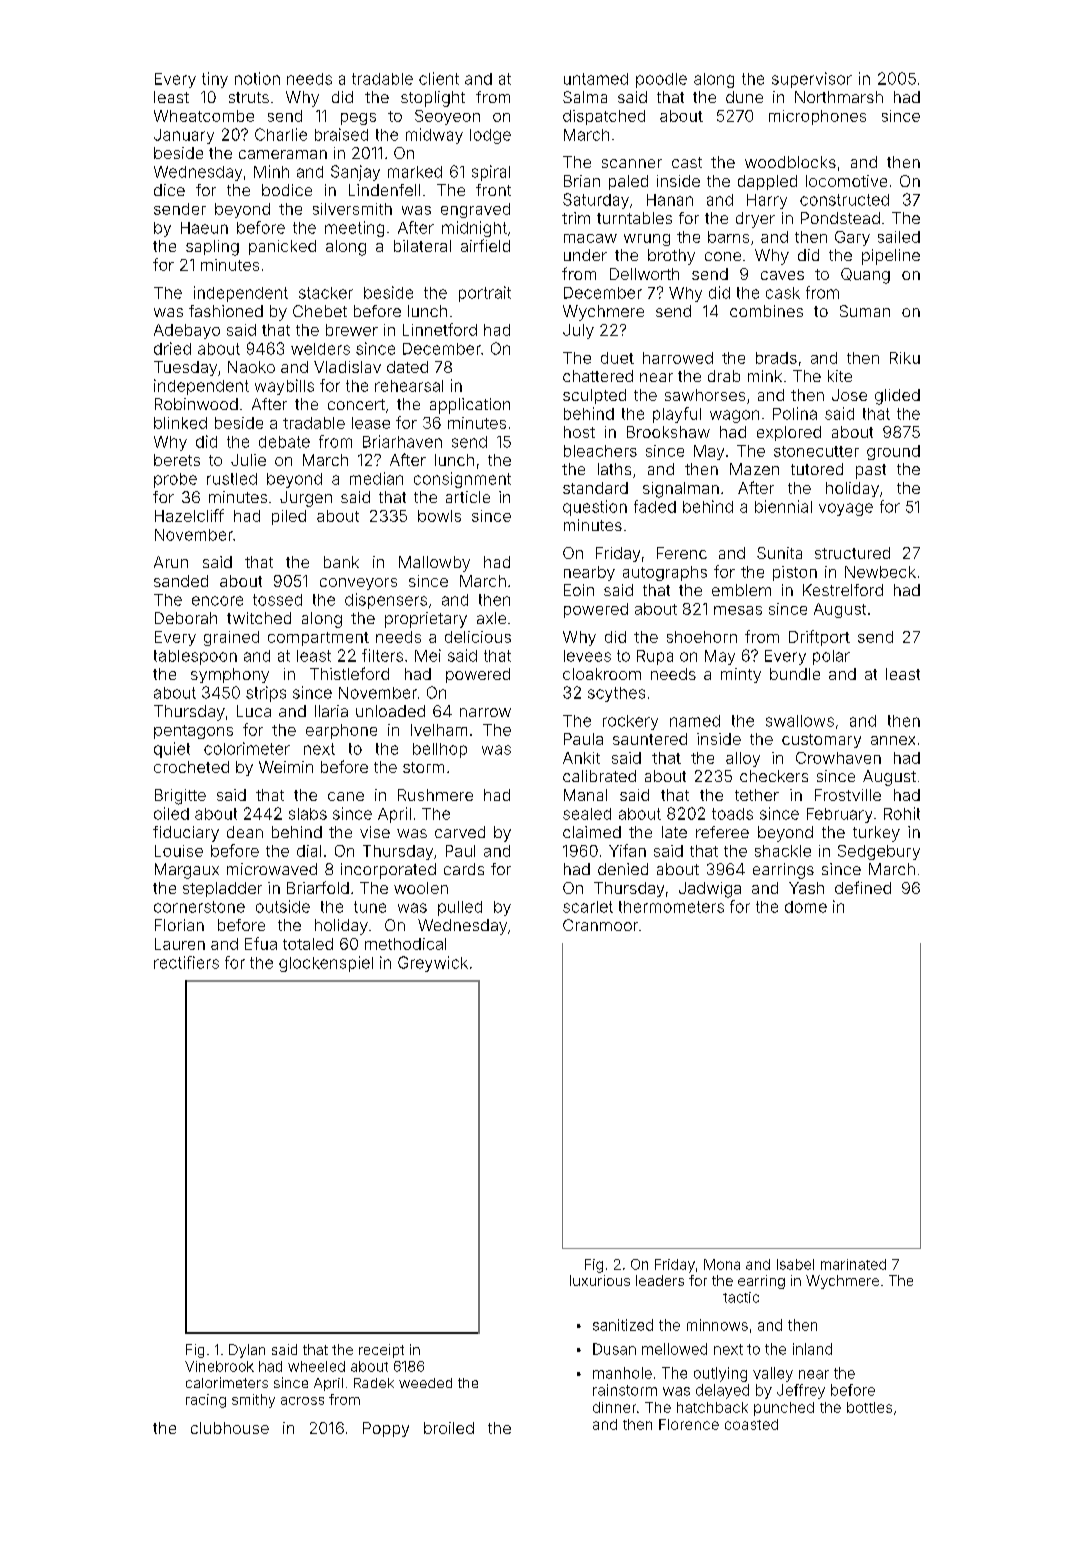 The height and width of the page is (1556, 1074). I want to click on luxurious, so click(600, 1280).
